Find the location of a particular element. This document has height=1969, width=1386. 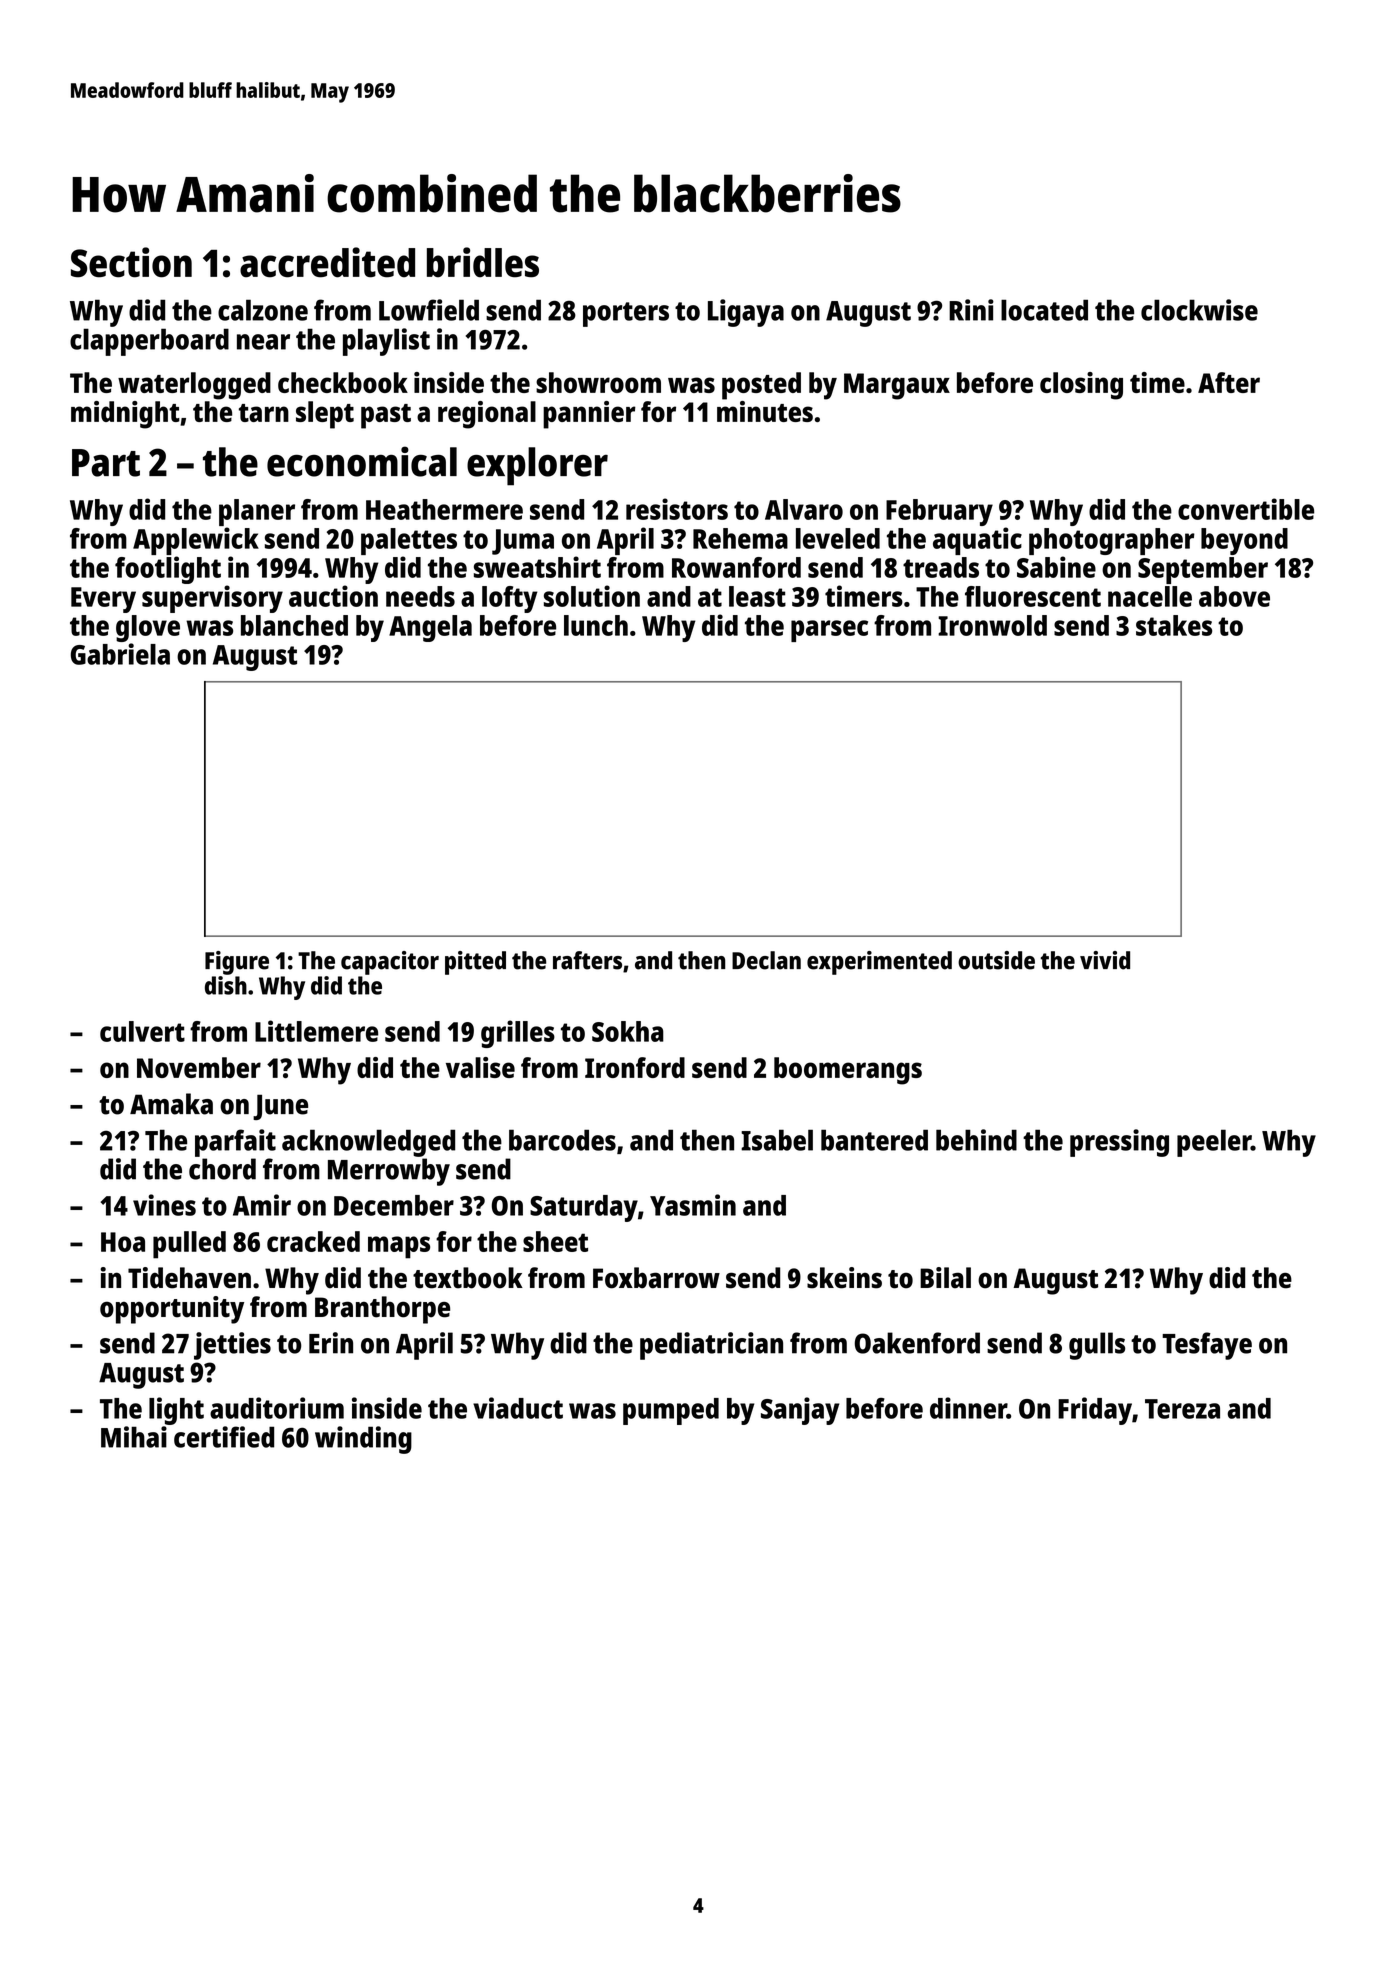

Margaux is located at coordinates (897, 386).
